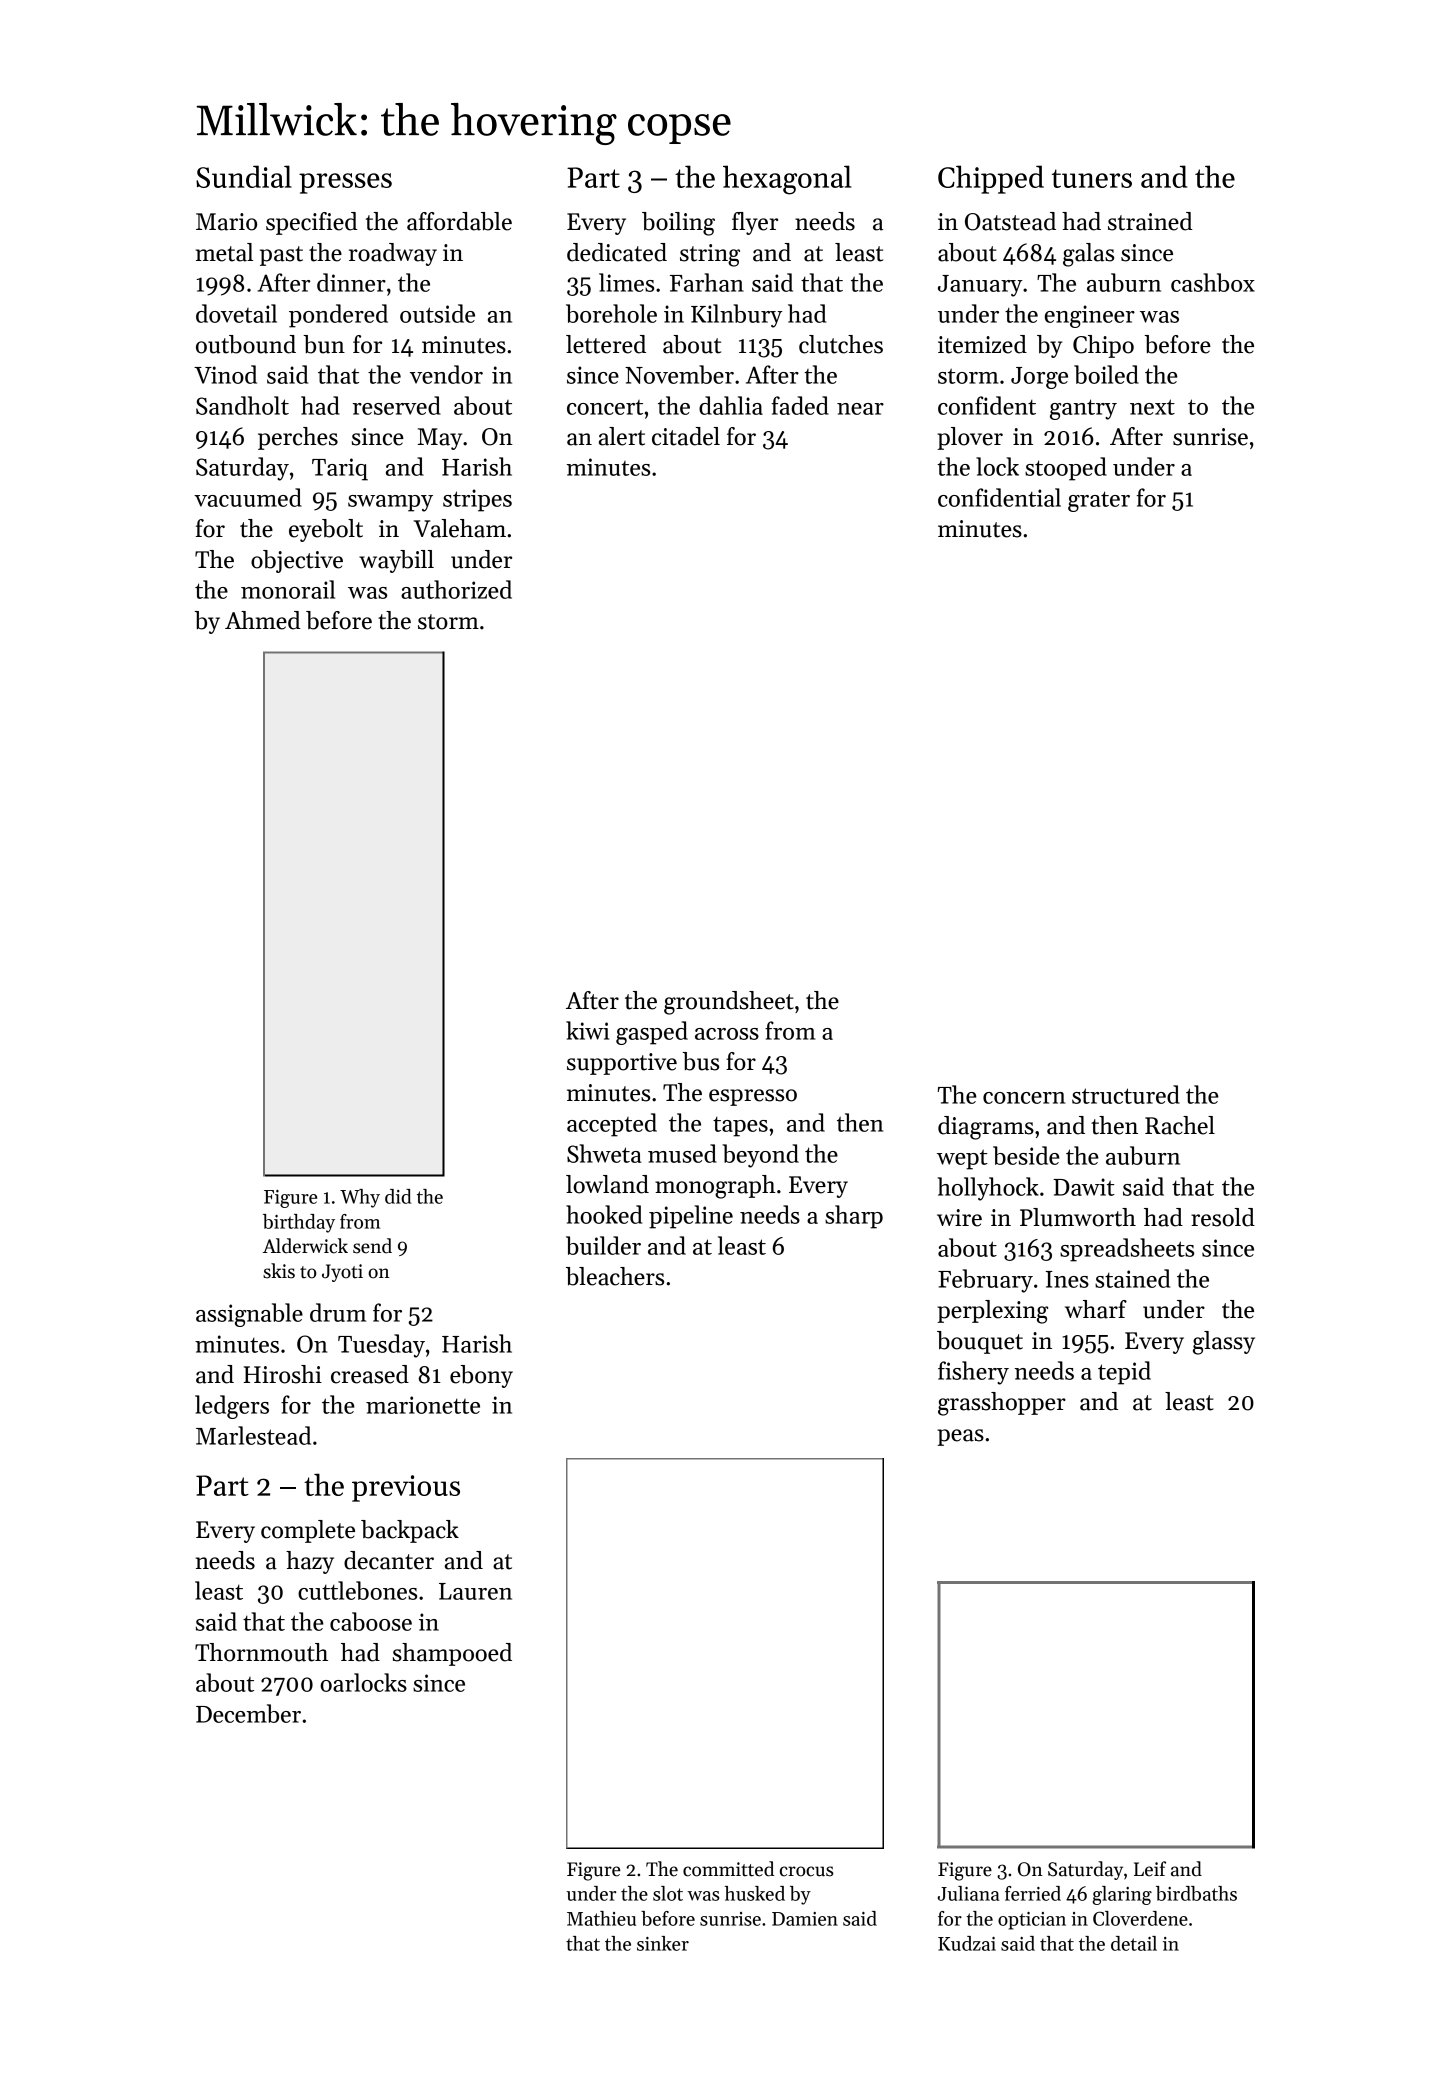  I want to click on alert, so click(622, 436).
